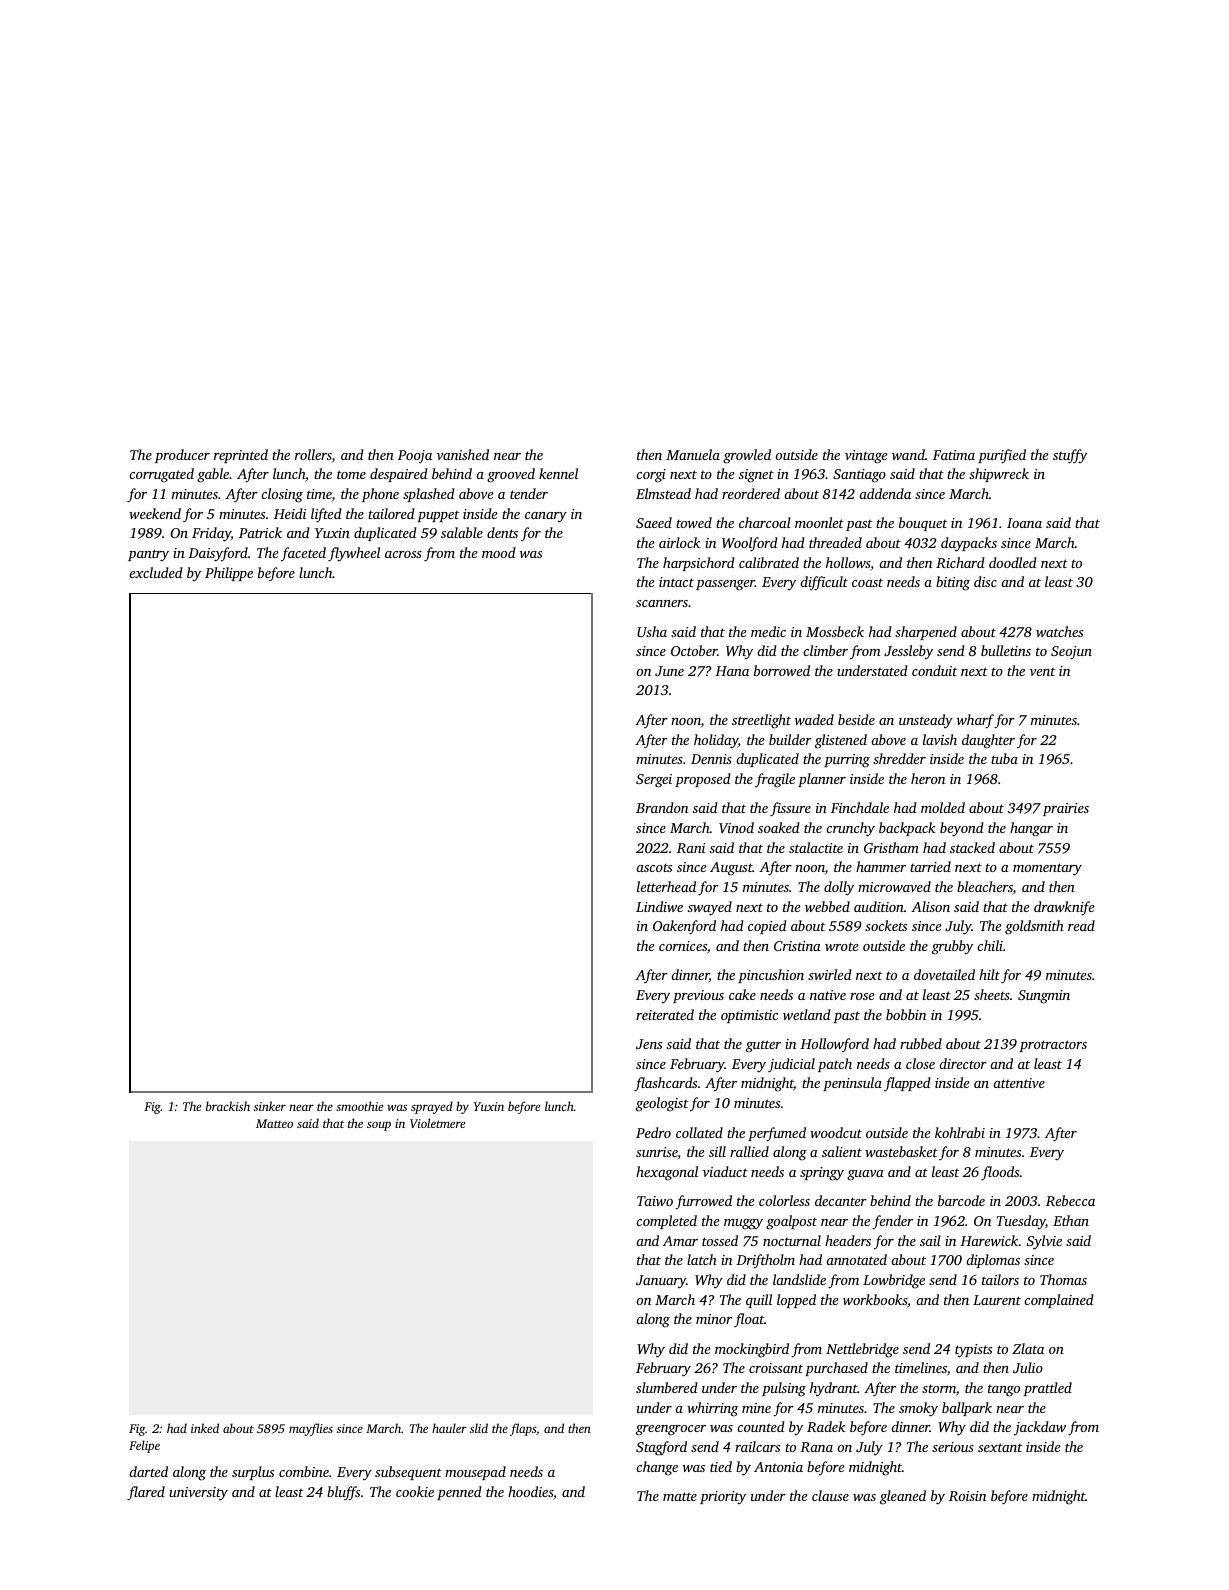 This screenshot has width=1229, height=1590. I want to click on brackish, so click(228, 1106).
